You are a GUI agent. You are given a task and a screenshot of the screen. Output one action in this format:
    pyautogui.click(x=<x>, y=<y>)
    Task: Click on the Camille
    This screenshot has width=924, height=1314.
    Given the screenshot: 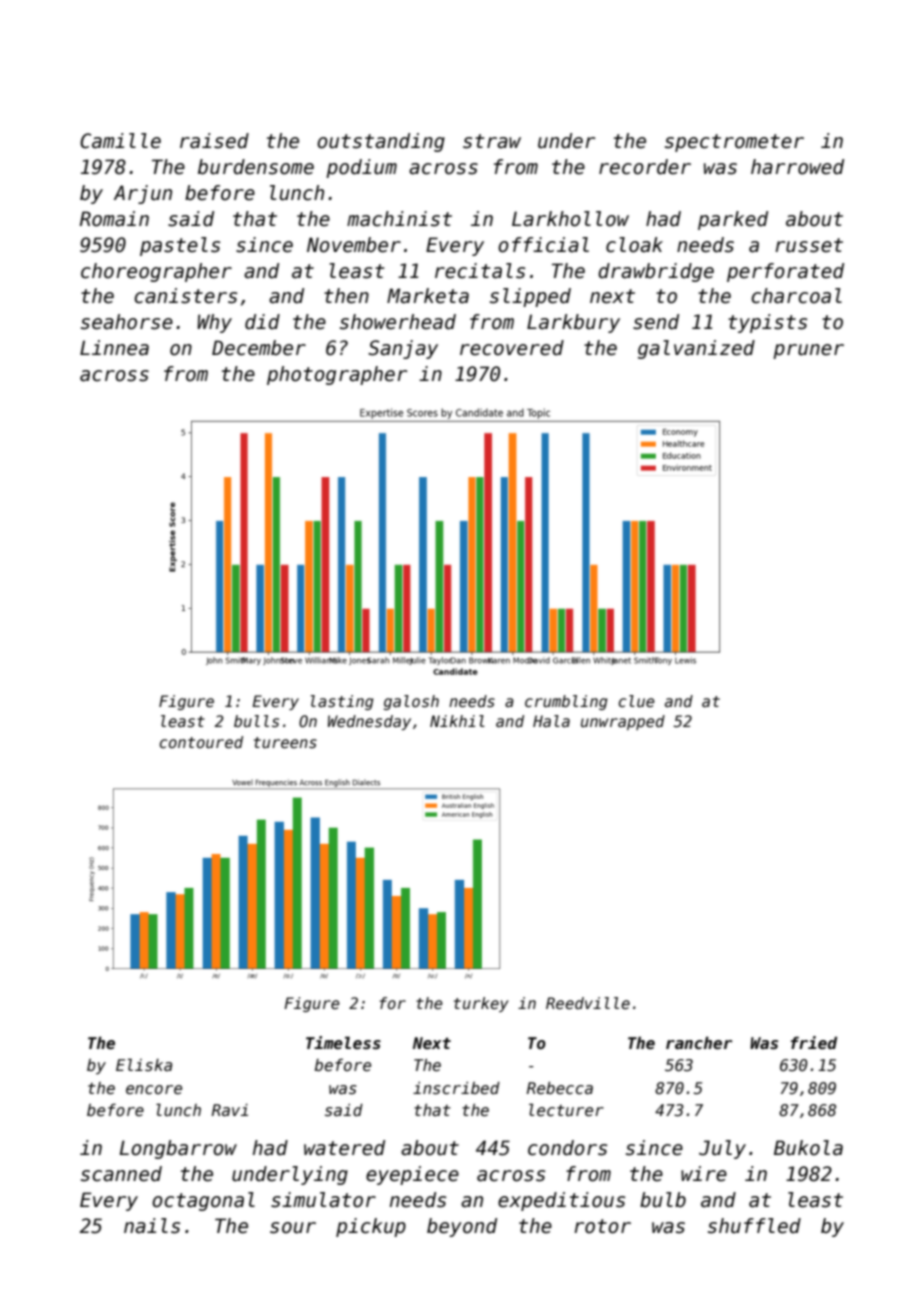 What is the action you would take?
    pyautogui.click(x=120, y=141)
